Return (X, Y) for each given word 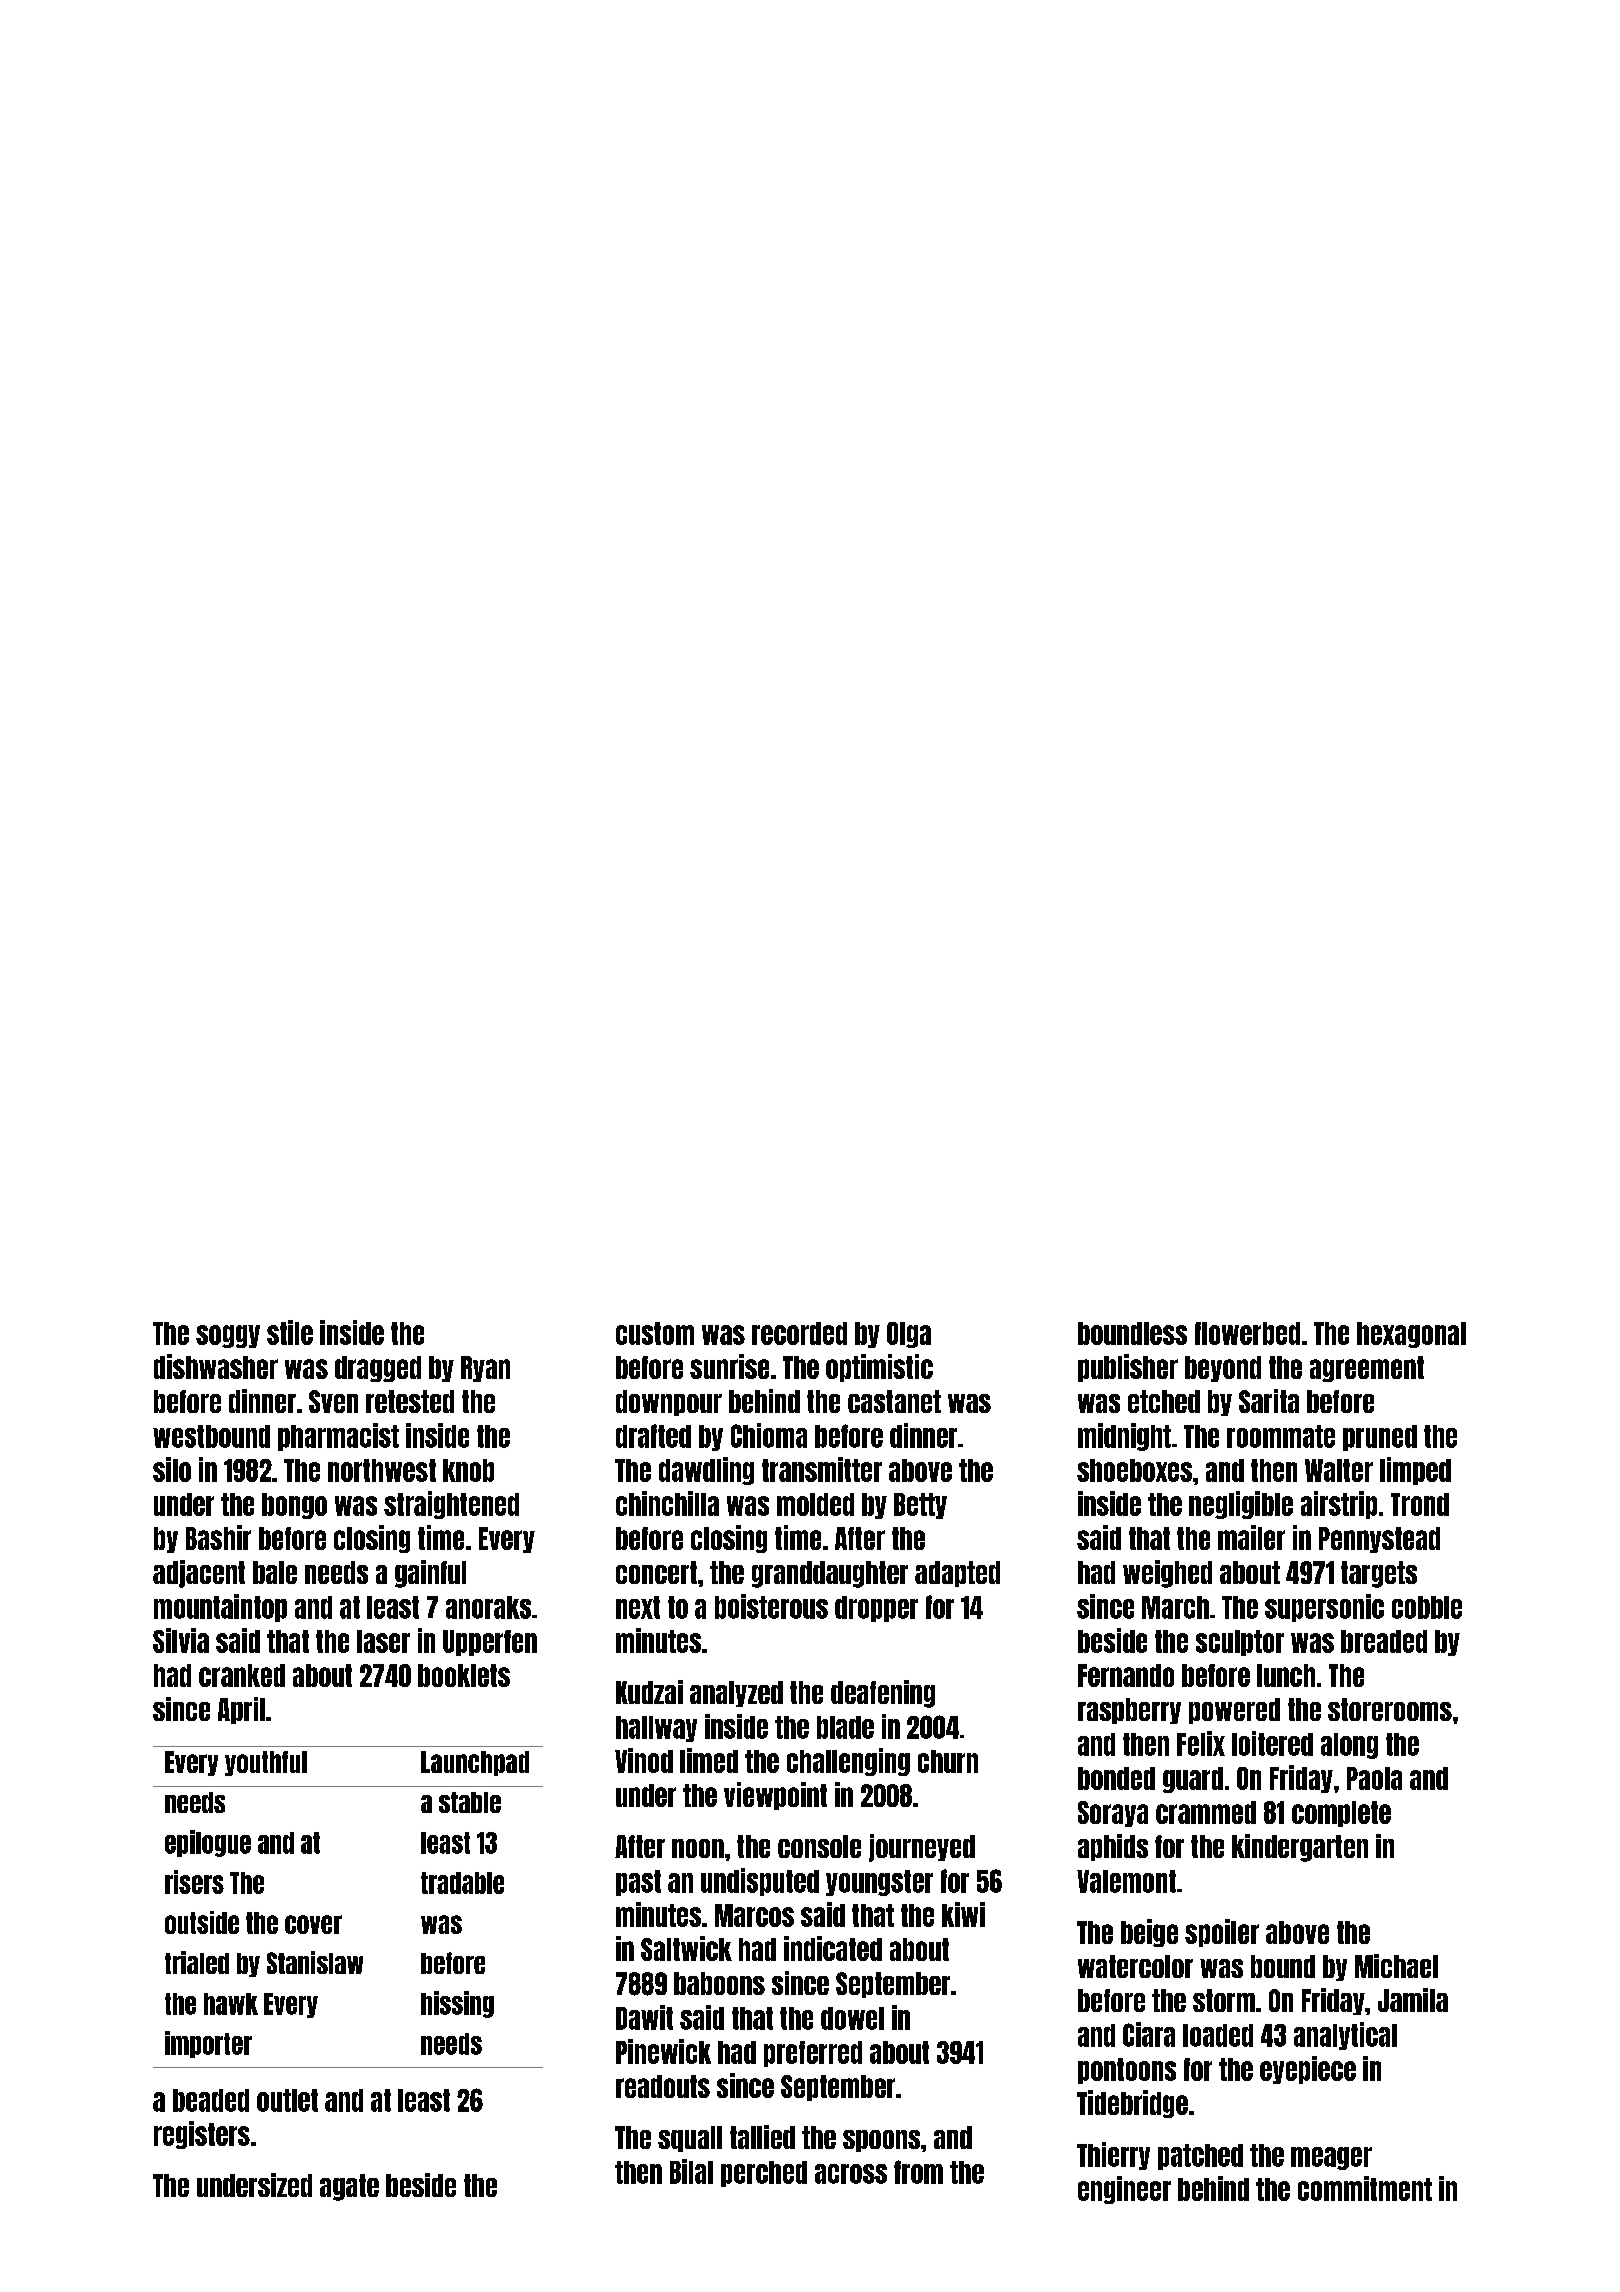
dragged (378, 1369)
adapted (957, 1574)
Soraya (1113, 1814)
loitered (1272, 1743)
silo (172, 1469)
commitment (1365, 2188)
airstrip (1339, 1505)
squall (690, 2139)
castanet (894, 1401)
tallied (762, 2137)
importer (208, 2044)
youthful (266, 1763)
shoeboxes (1134, 1470)
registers (202, 2135)
